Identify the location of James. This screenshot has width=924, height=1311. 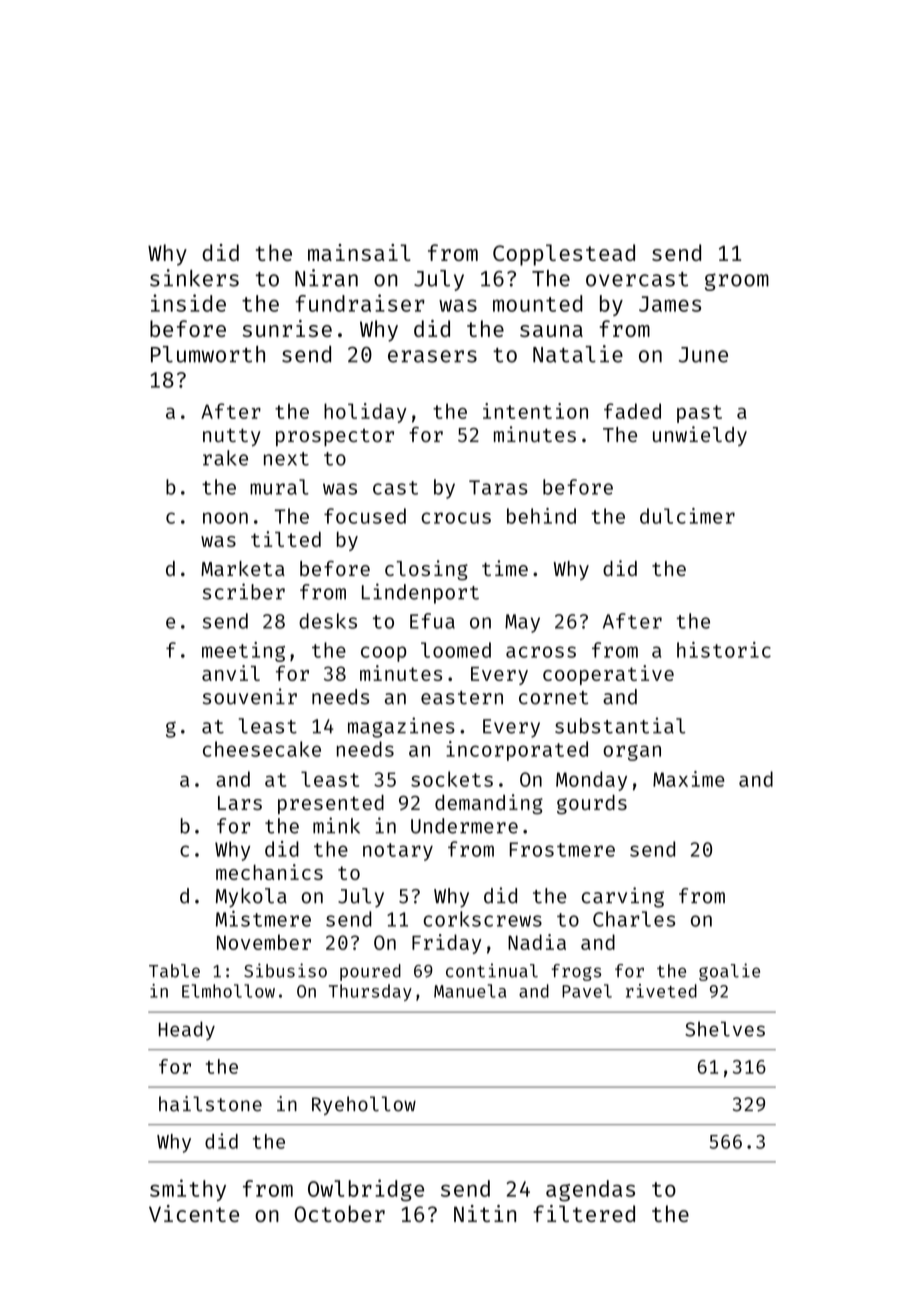
(670, 304).
